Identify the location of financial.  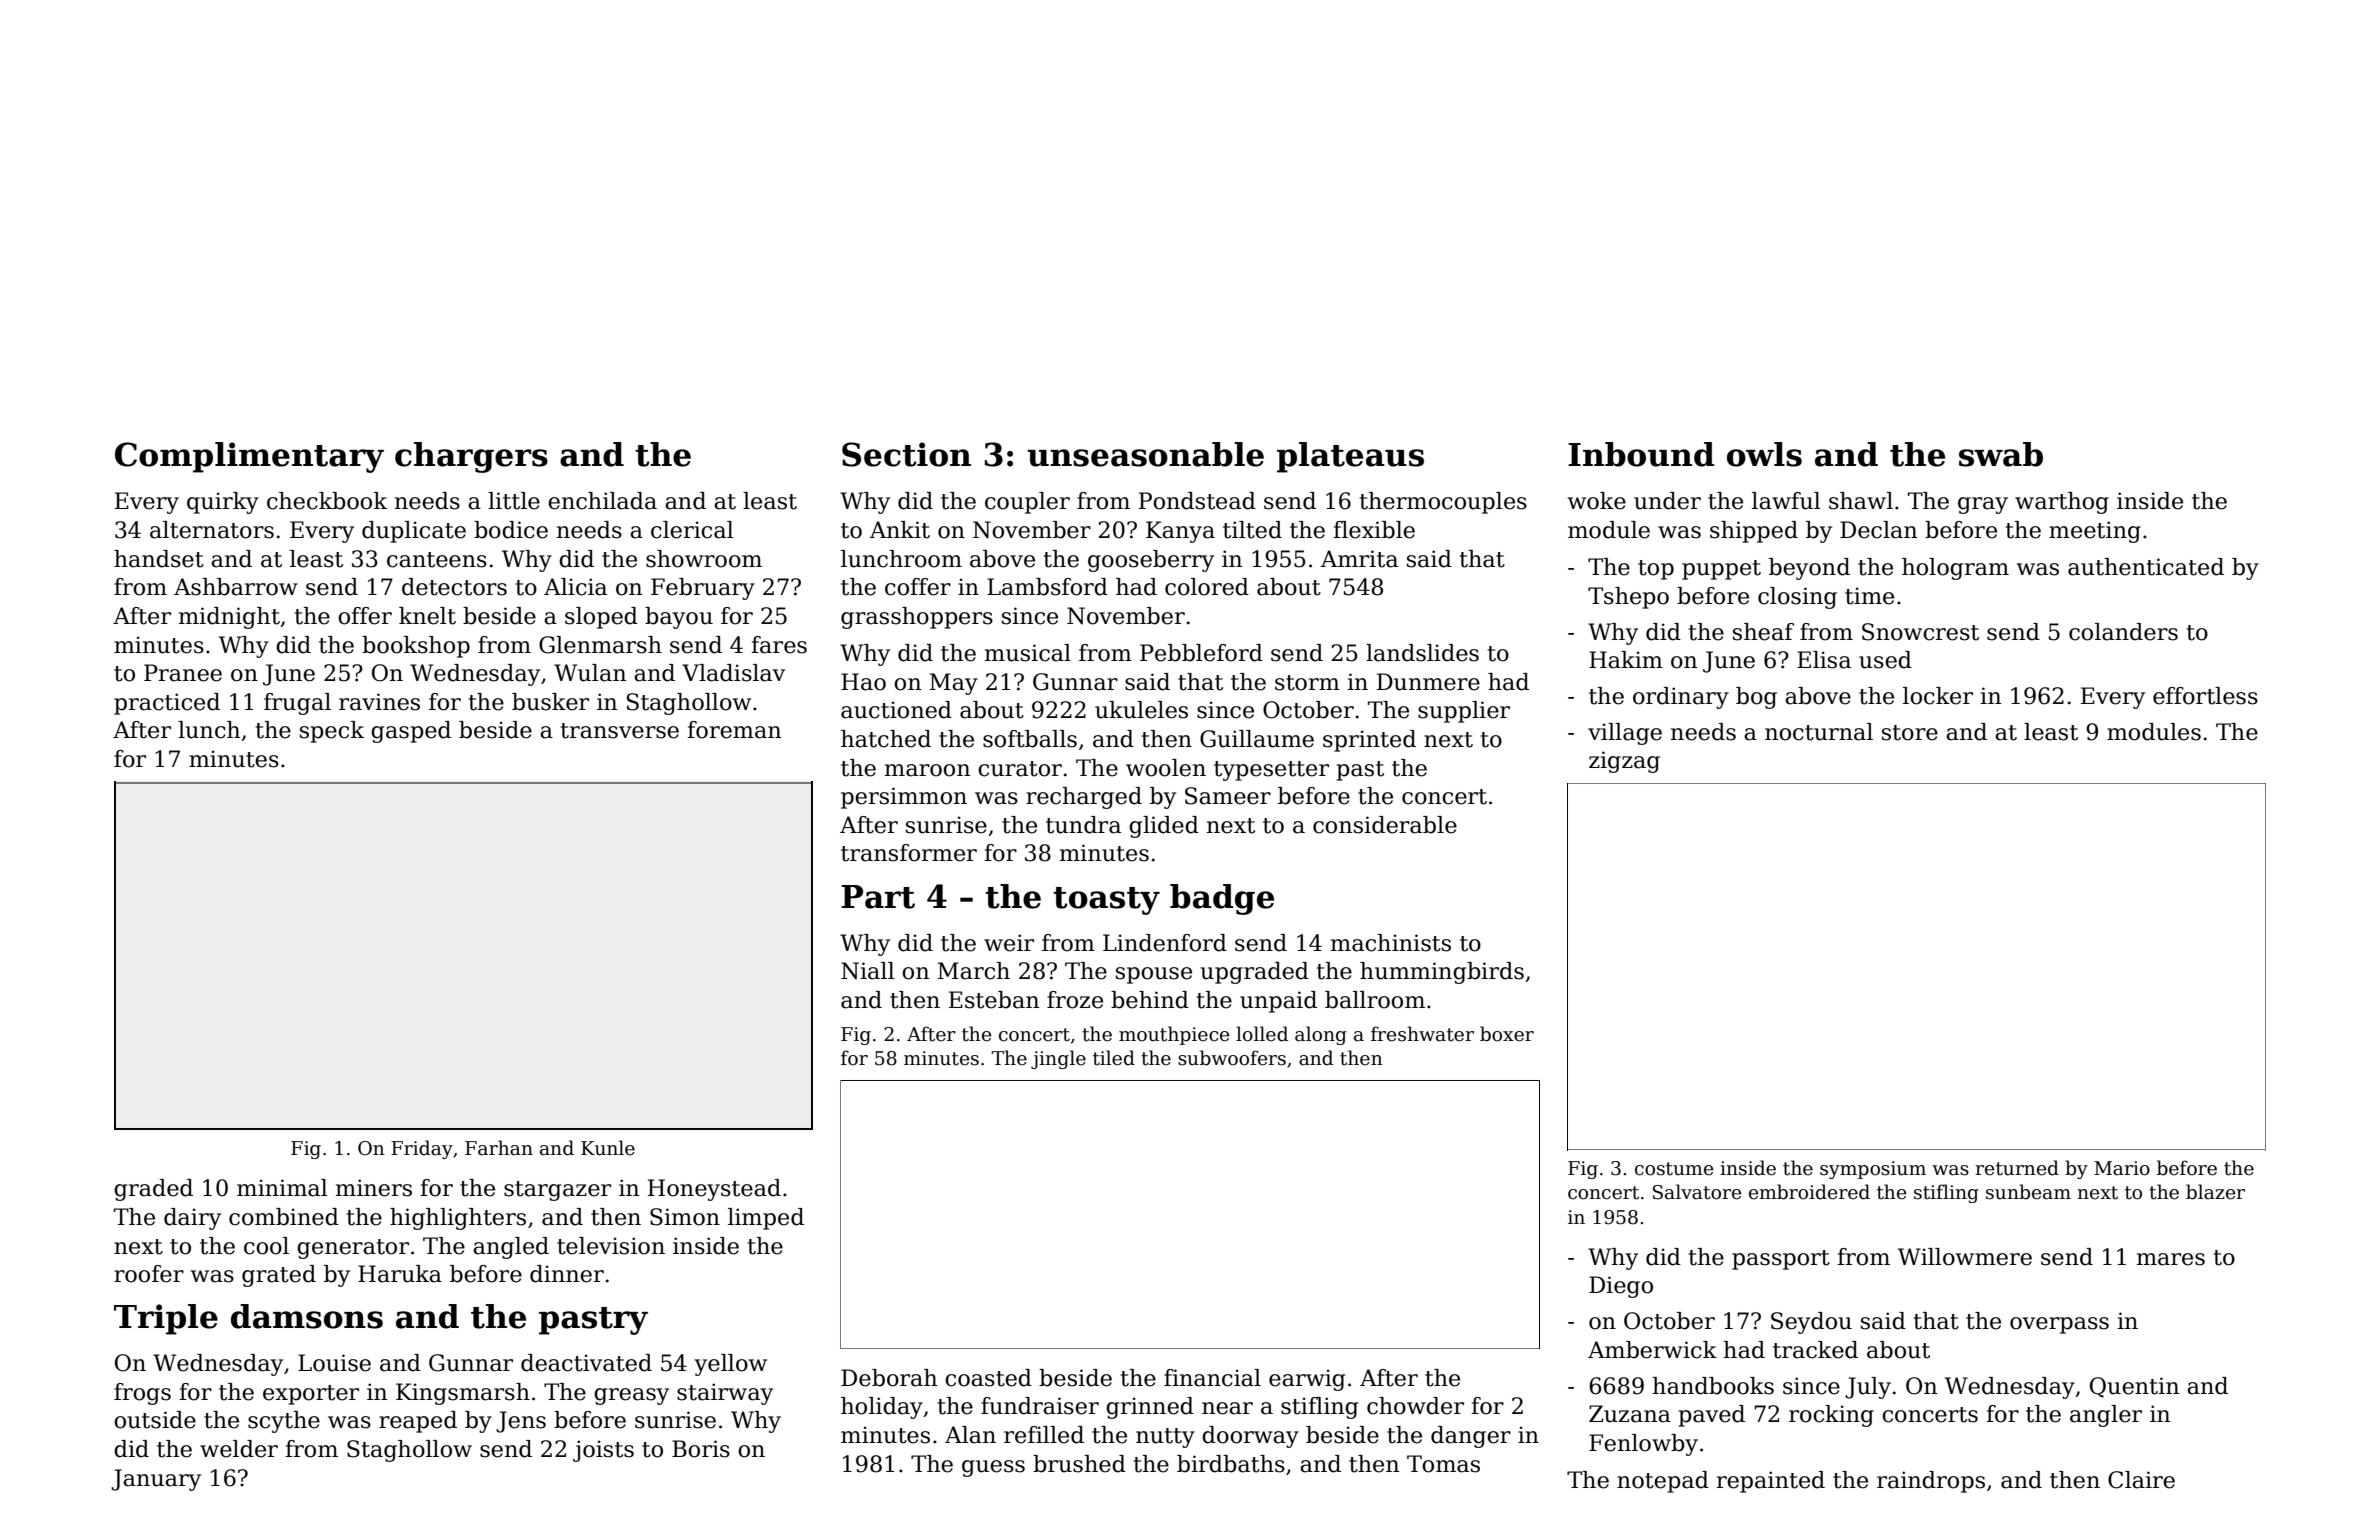
(1212, 1378).
